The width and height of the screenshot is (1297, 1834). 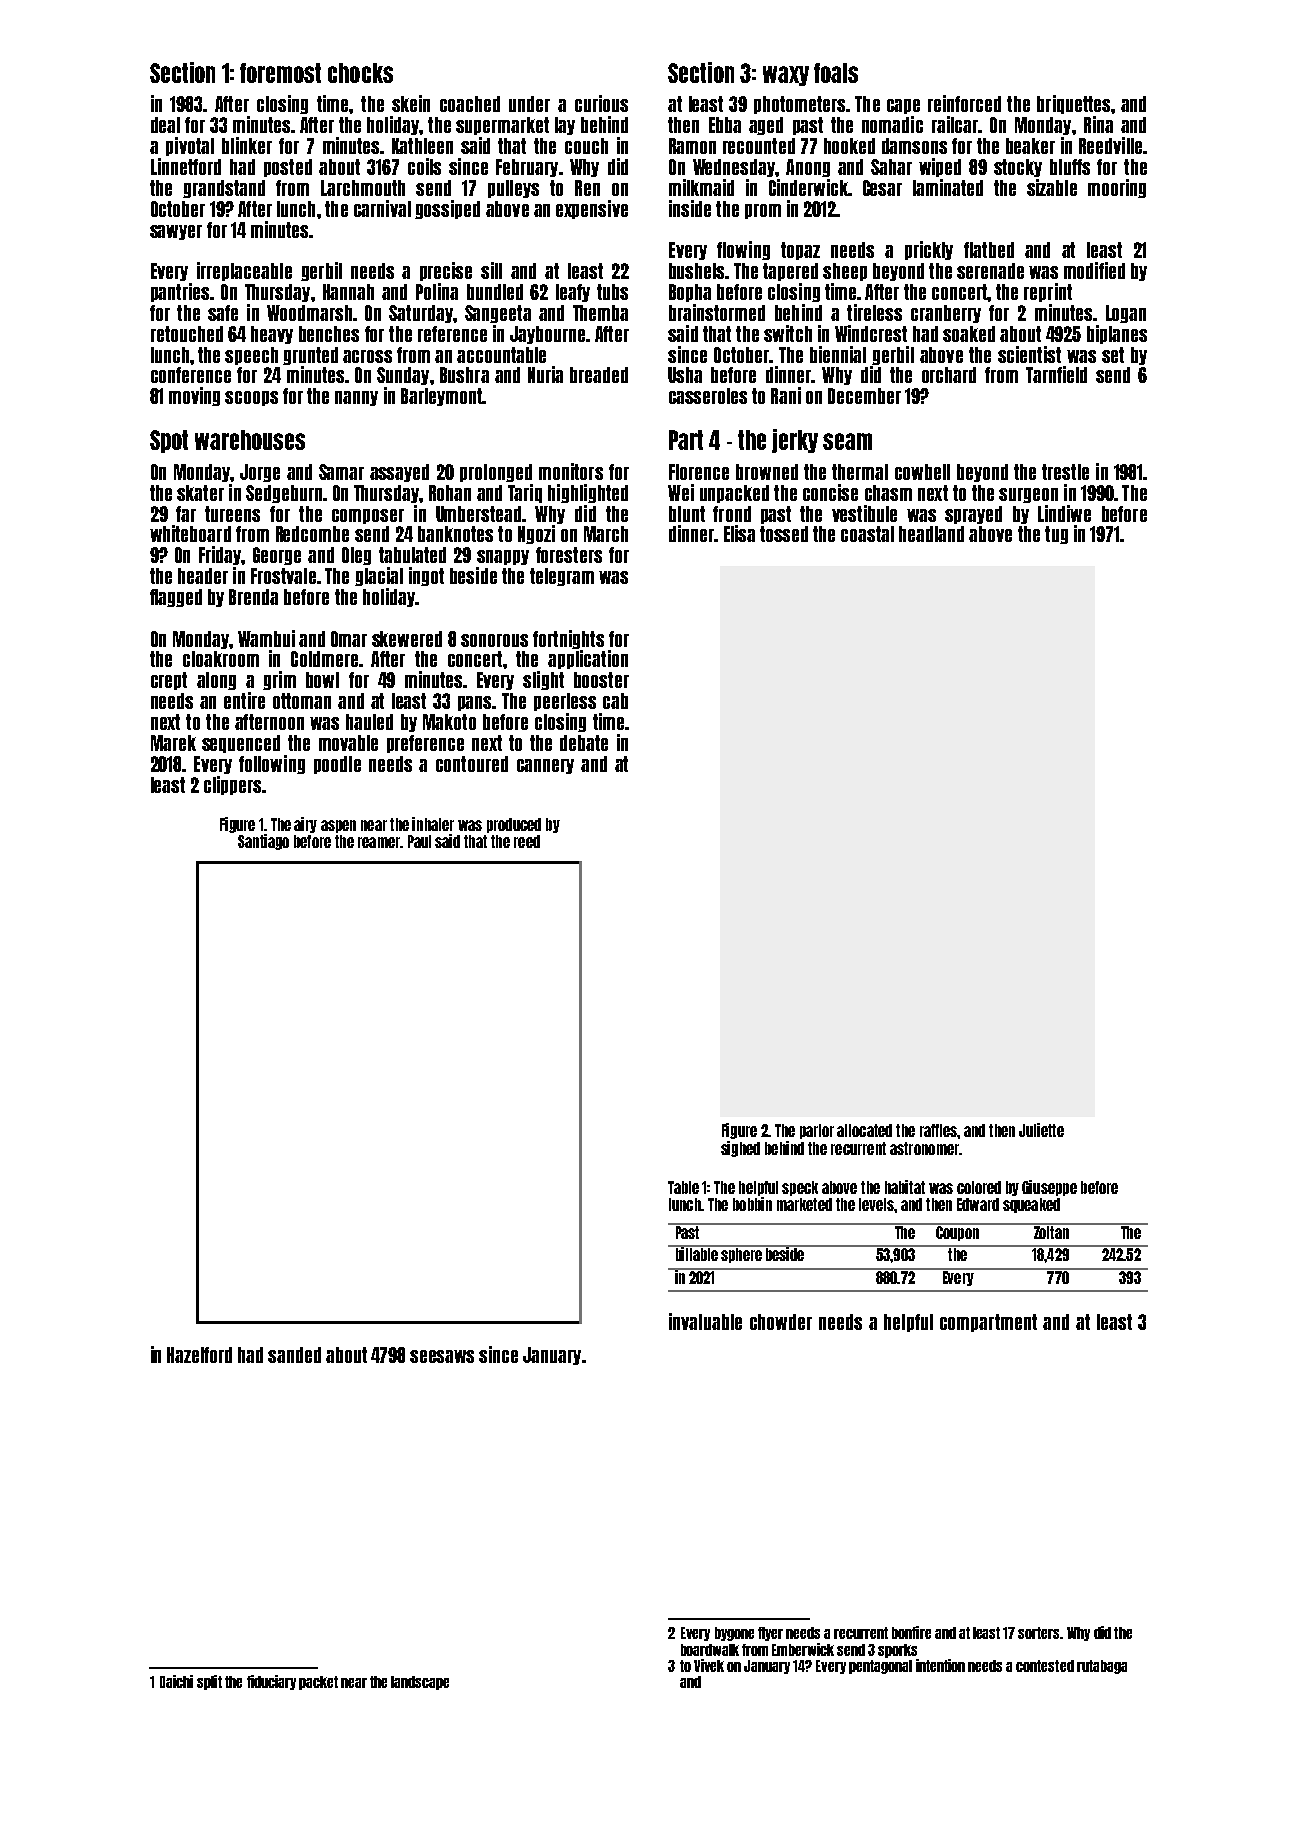 I want to click on Hazelford, so click(x=199, y=1355).
